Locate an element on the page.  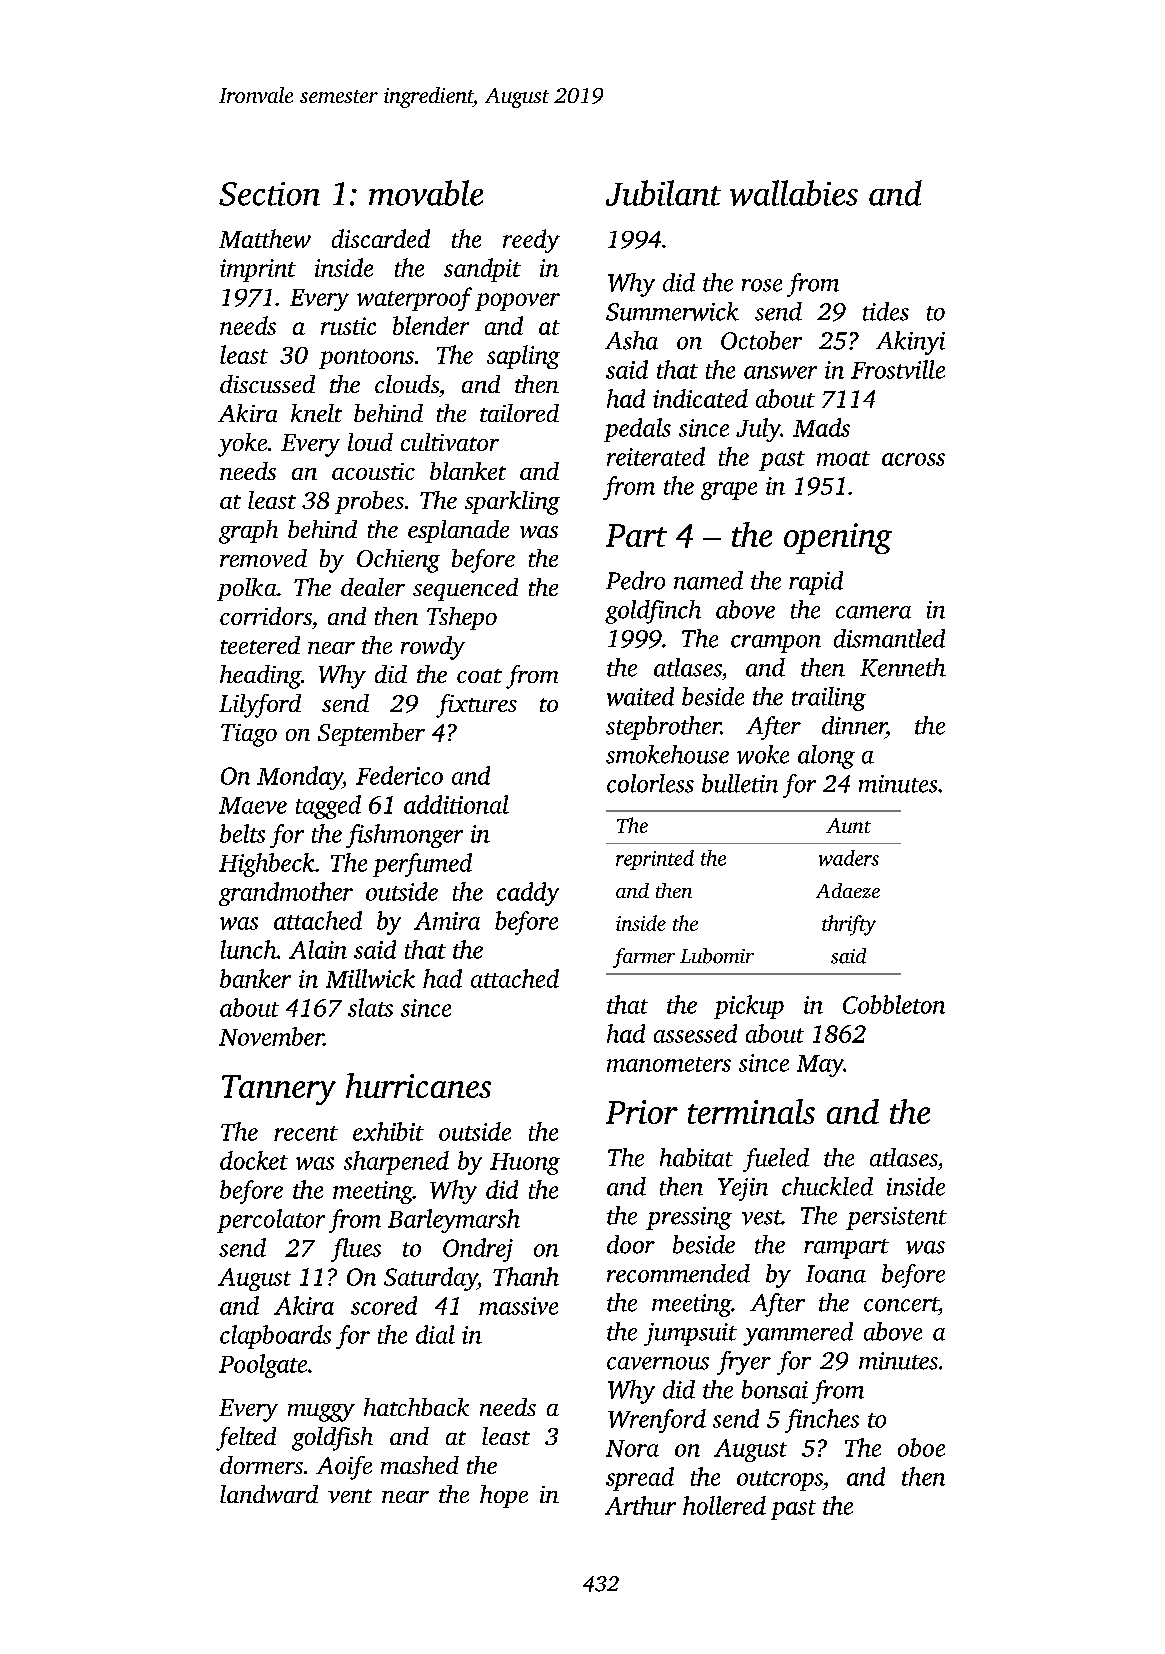
manometers is located at coordinates (669, 1064).
